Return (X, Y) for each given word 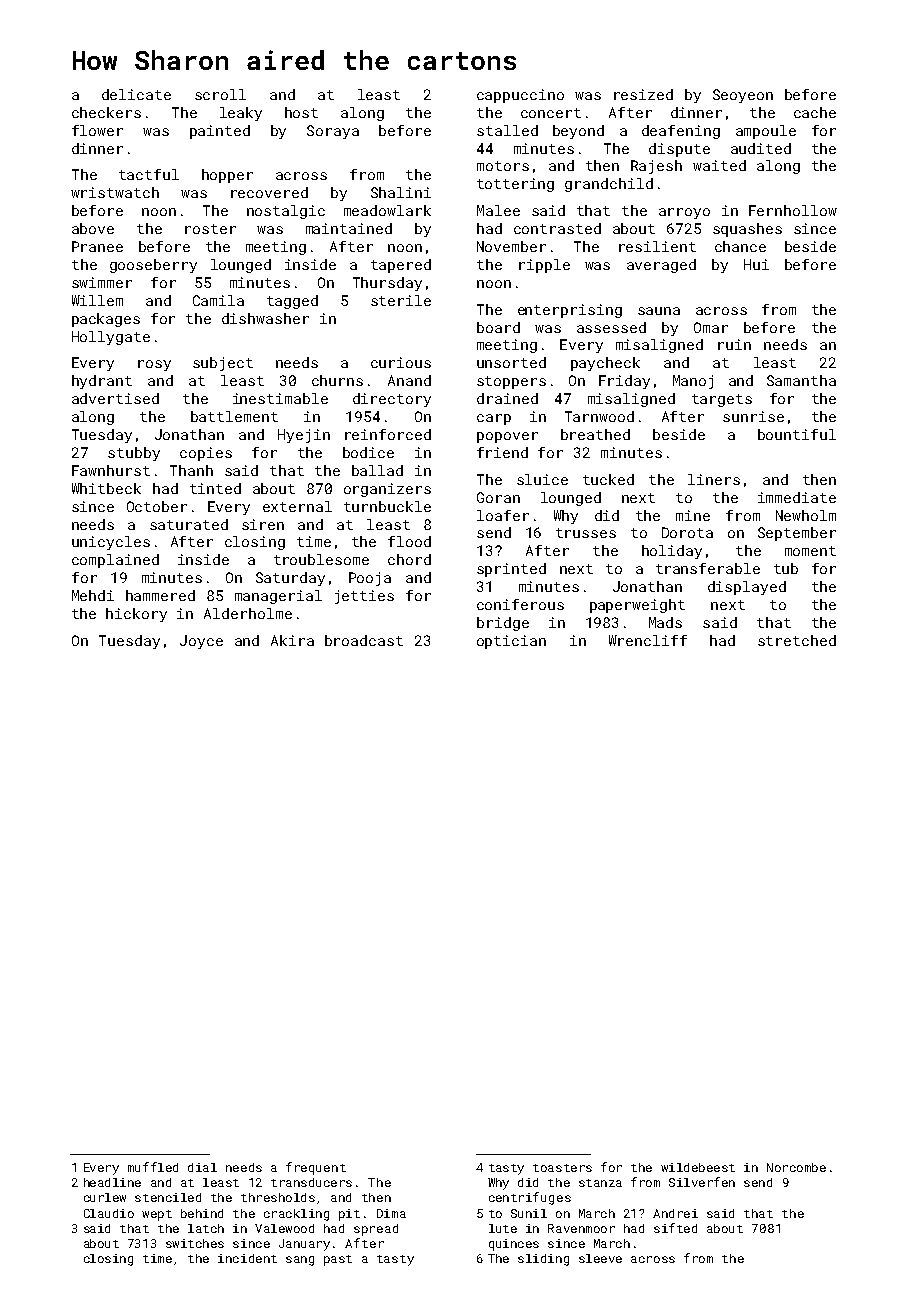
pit (349, 1215)
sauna (659, 311)
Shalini (401, 192)
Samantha (801, 380)
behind (202, 1213)
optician (511, 642)
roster (210, 229)
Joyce (201, 642)
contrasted (557, 228)
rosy (154, 365)
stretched (797, 640)
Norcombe (796, 1167)
